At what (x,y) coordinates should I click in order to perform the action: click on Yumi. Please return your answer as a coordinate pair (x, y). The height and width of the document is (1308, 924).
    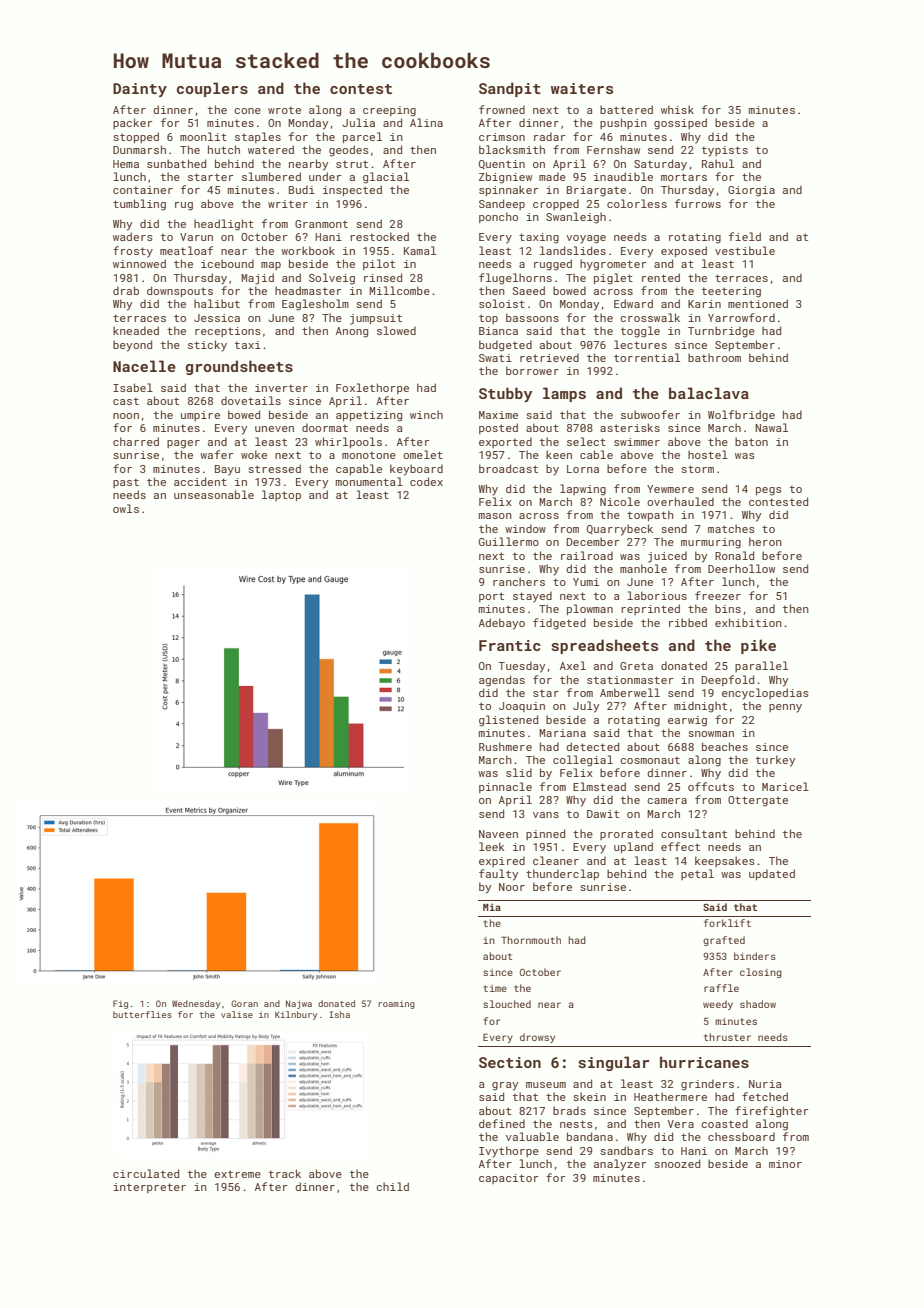
    Looking at the image, I should click on (586, 582).
